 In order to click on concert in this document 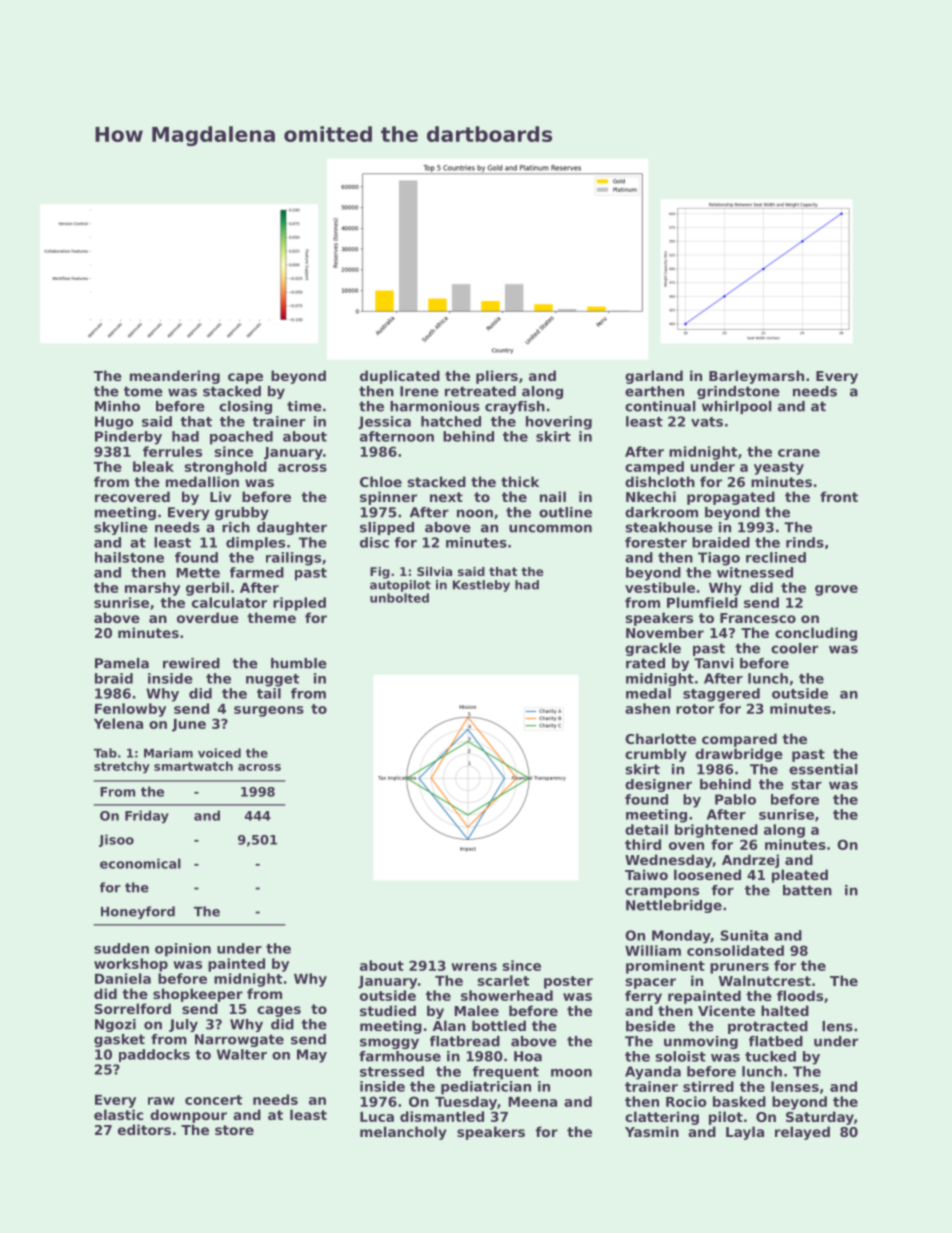, I will do `click(213, 1100)`.
